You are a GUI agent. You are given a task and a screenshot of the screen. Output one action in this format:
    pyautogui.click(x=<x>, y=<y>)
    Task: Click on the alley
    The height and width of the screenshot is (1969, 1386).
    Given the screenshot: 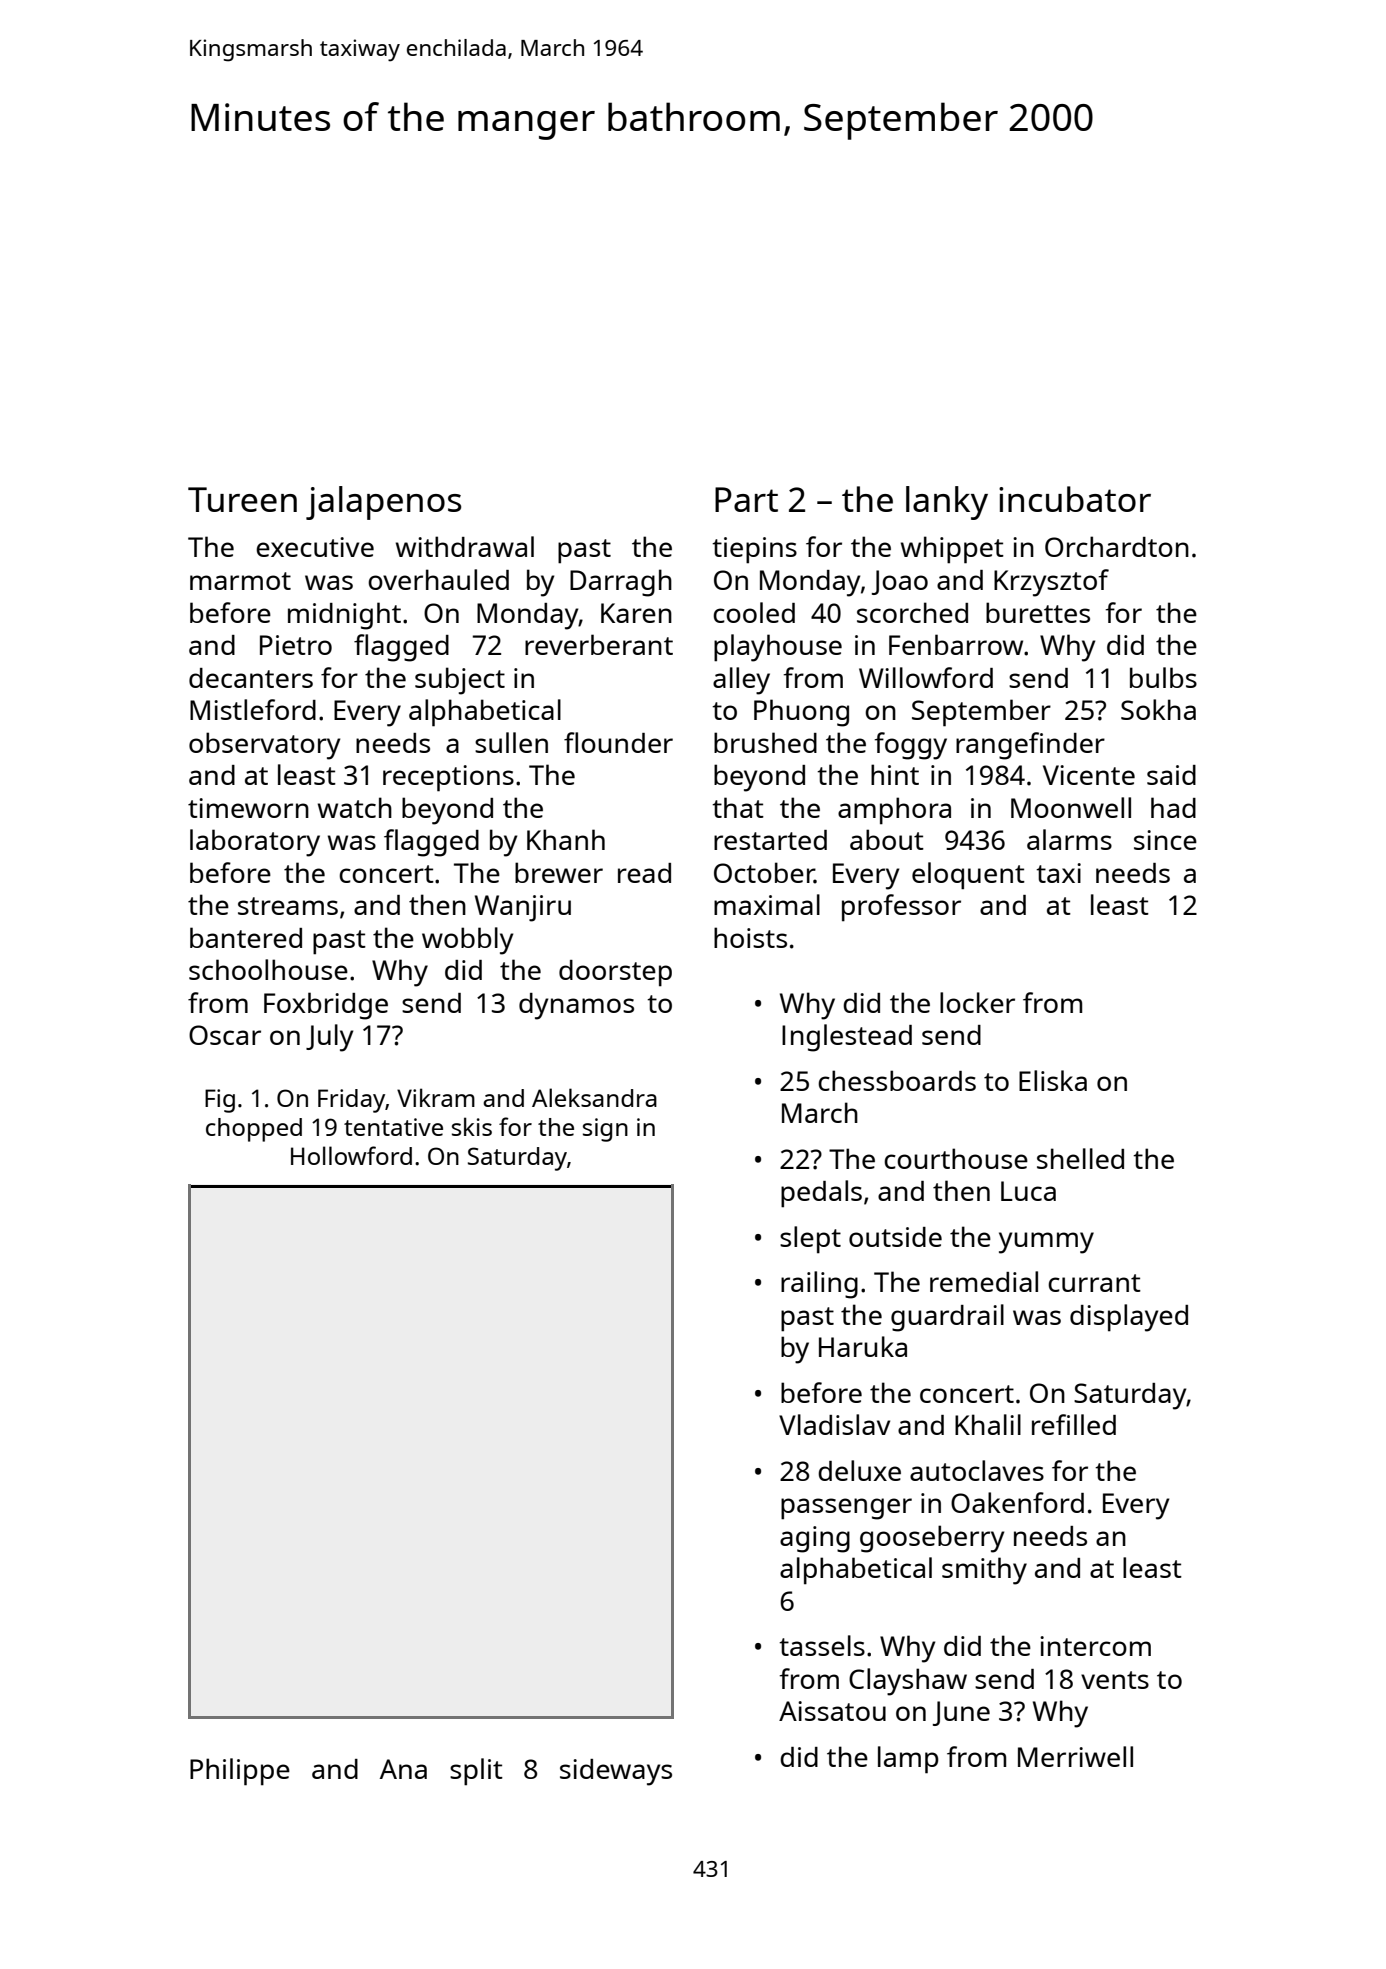 What is the action you would take?
    pyautogui.click(x=741, y=681)
